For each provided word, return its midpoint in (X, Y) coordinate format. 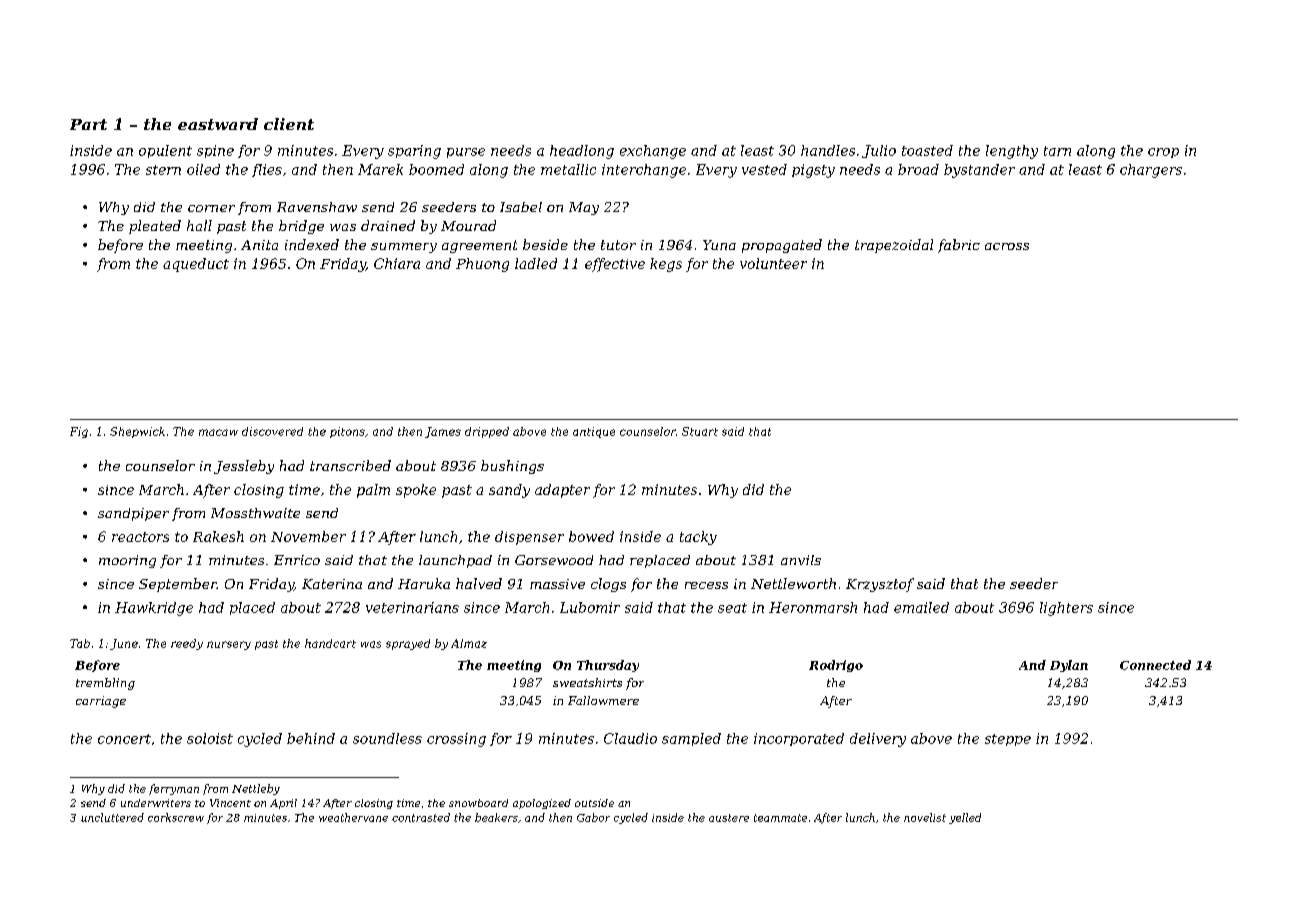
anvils (801, 560)
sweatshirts (587, 682)
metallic (568, 169)
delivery (878, 740)
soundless (387, 738)
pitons (347, 432)
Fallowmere (603, 700)
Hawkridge (154, 609)
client (289, 124)
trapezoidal (894, 246)
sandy (509, 491)
